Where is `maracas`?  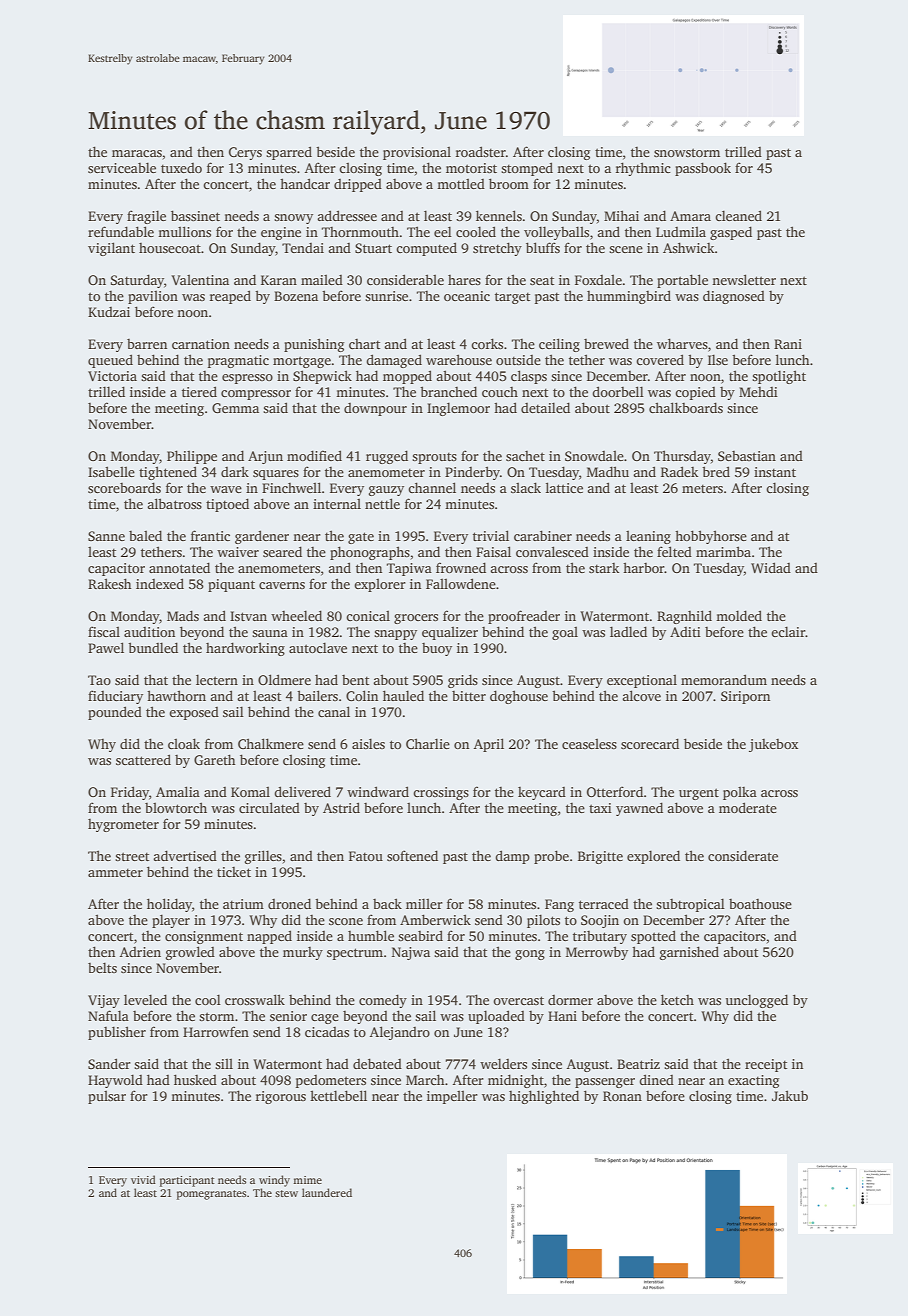 maracas is located at coordinates (137, 153).
